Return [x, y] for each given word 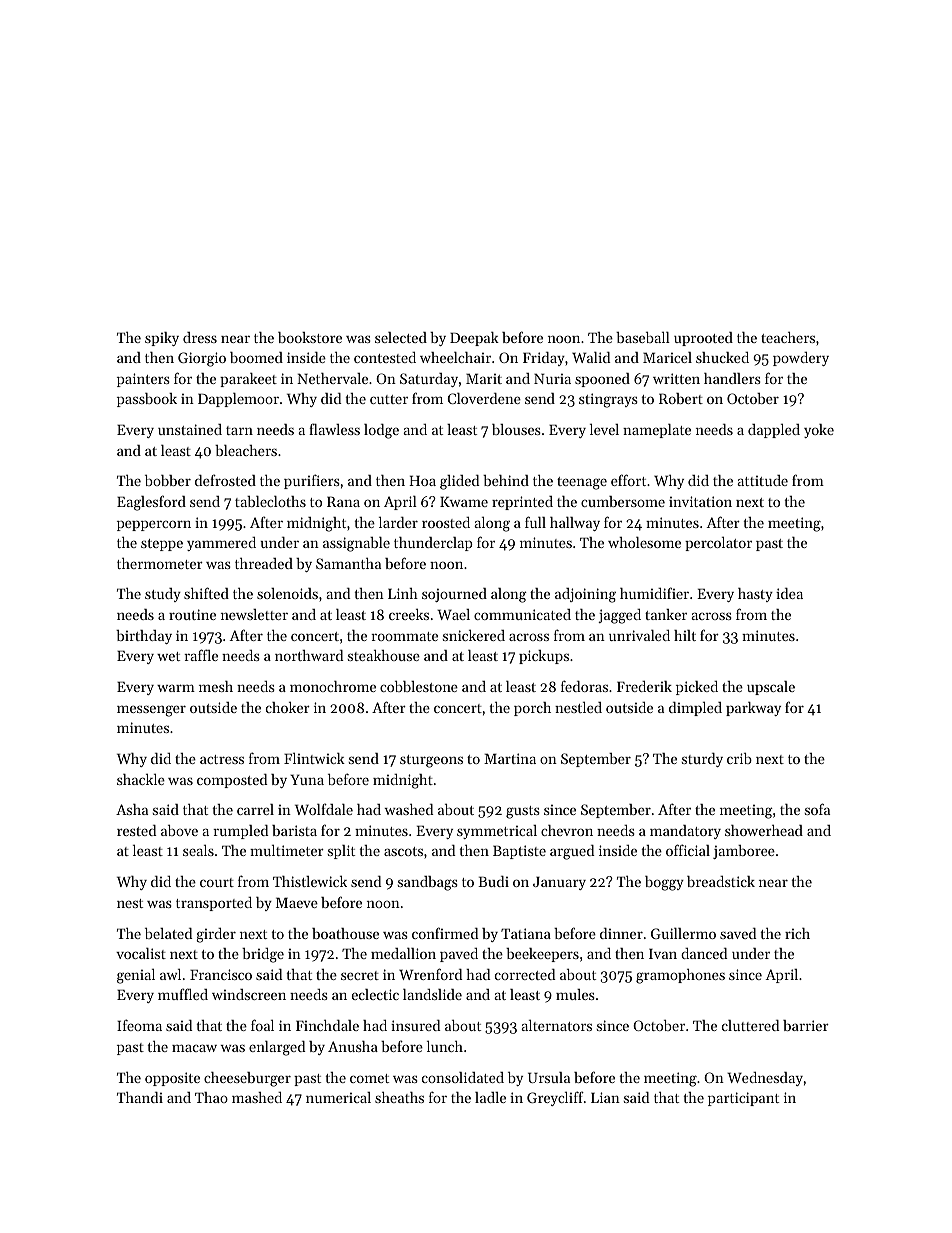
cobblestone [419, 686]
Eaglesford [151, 503]
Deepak [474, 339]
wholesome [644, 542]
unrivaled [639, 635]
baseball [643, 337]
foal [262, 1025]
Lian [605, 1097]
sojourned [454, 595]
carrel [255, 809]
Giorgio [202, 359]
